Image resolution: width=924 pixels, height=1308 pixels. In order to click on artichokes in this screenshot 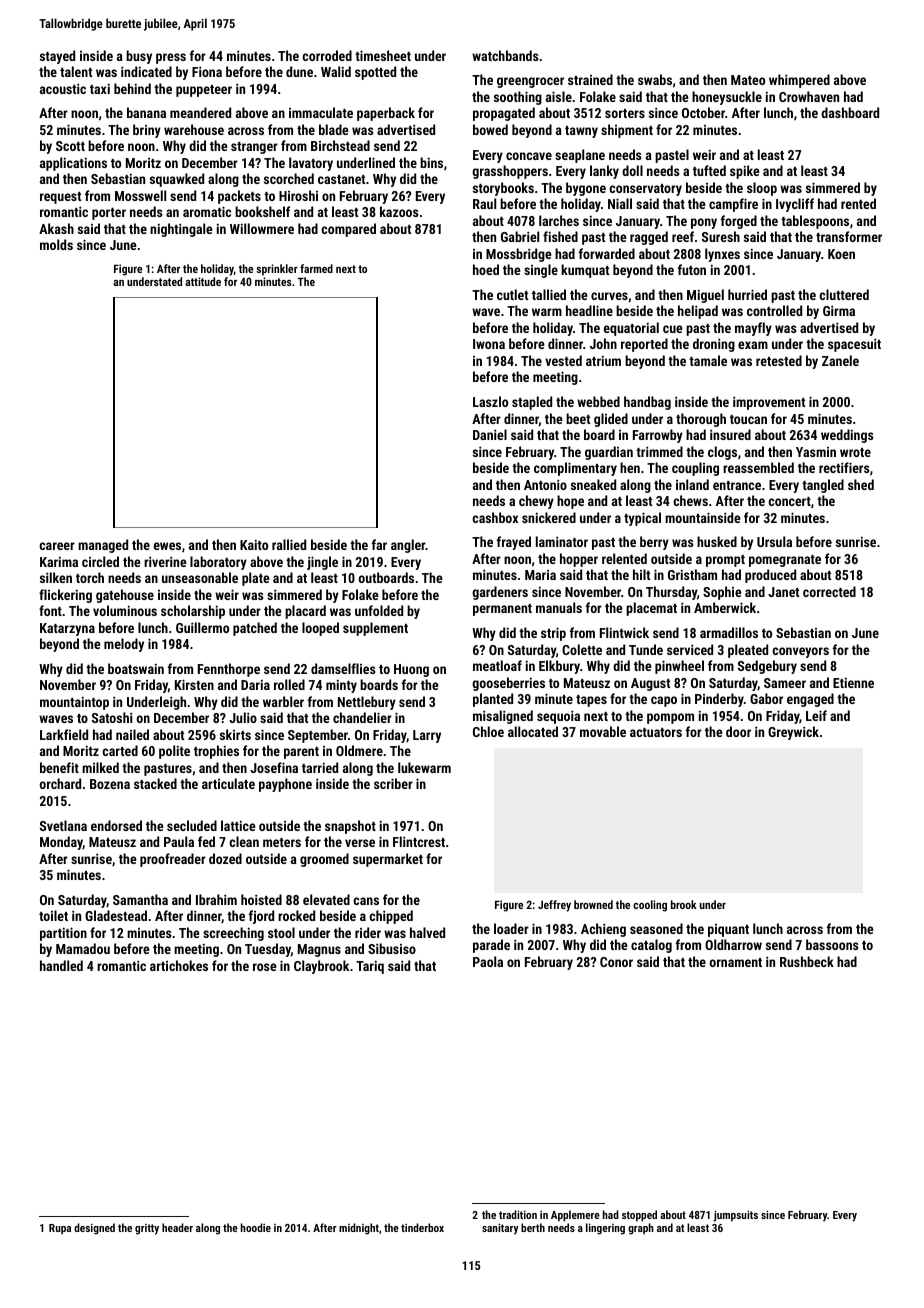, I will do `click(179, 965)`.
